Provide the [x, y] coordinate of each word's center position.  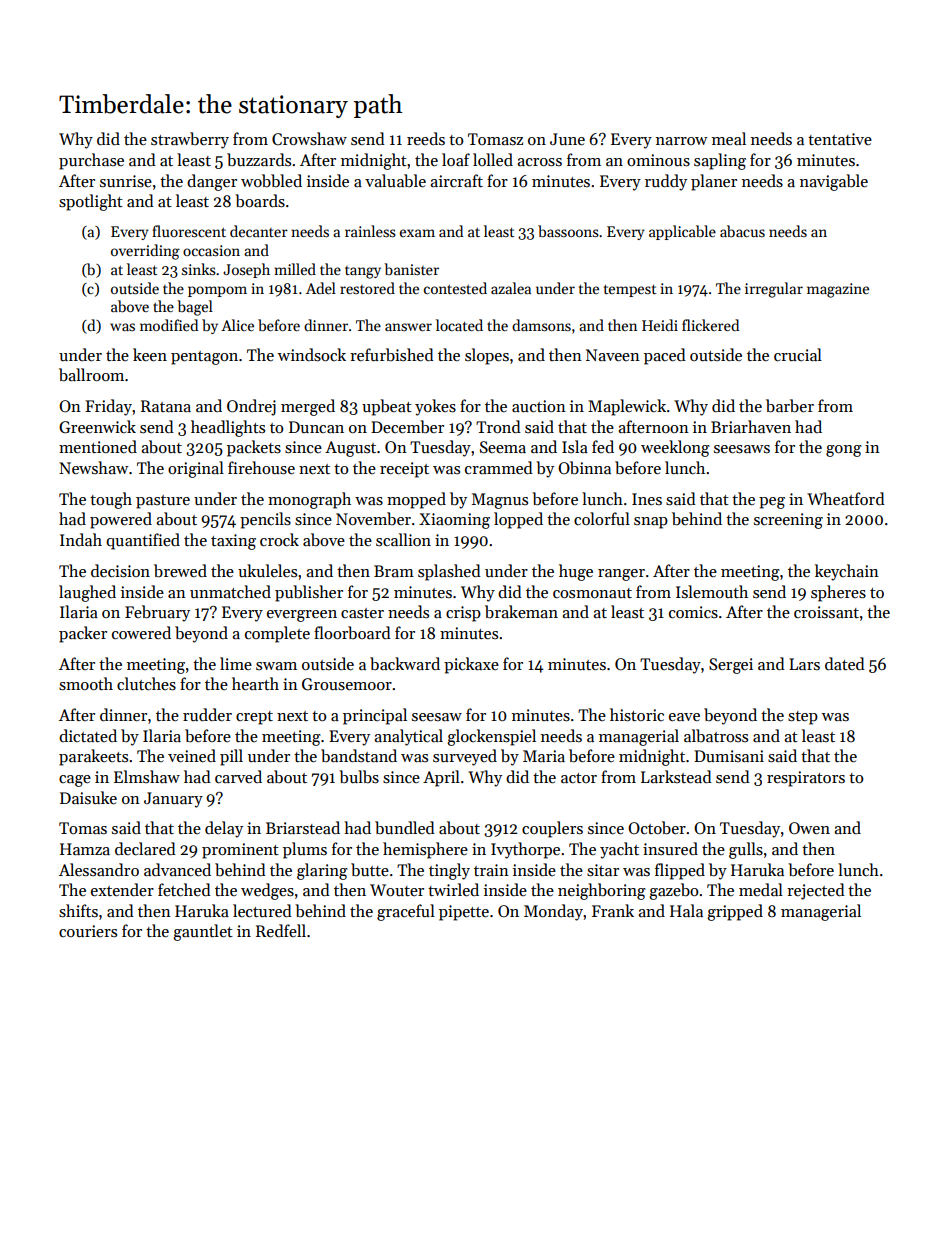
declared [145, 848]
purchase [91, 161]
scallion [403, 539]
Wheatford [846, 498]
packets [254, 448]
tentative [840, 139]
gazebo [673, 891]
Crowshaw [309, 139]
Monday [553, 912]
